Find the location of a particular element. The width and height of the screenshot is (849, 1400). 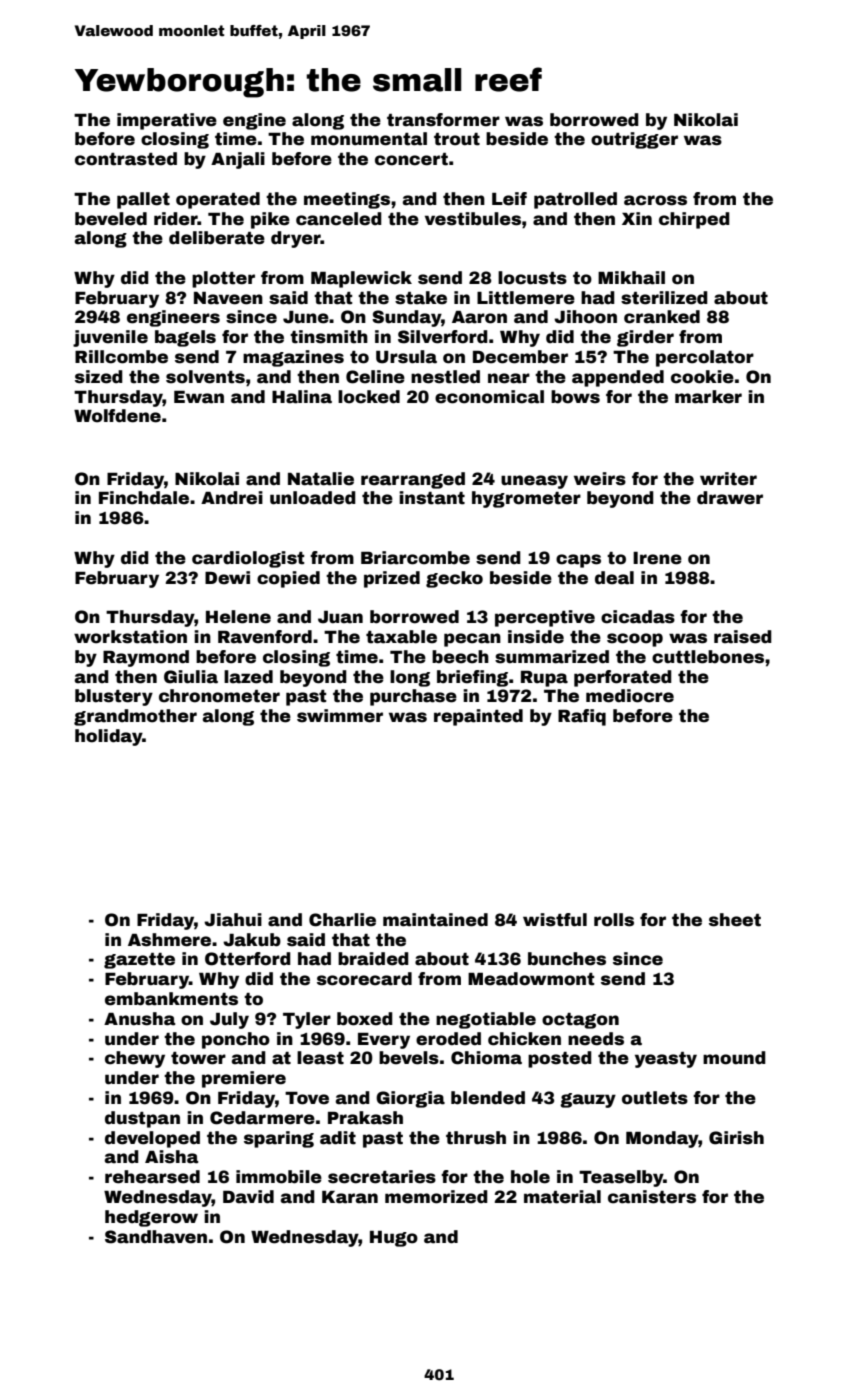

Sandhaven is located at coordinates (156, 1237).
